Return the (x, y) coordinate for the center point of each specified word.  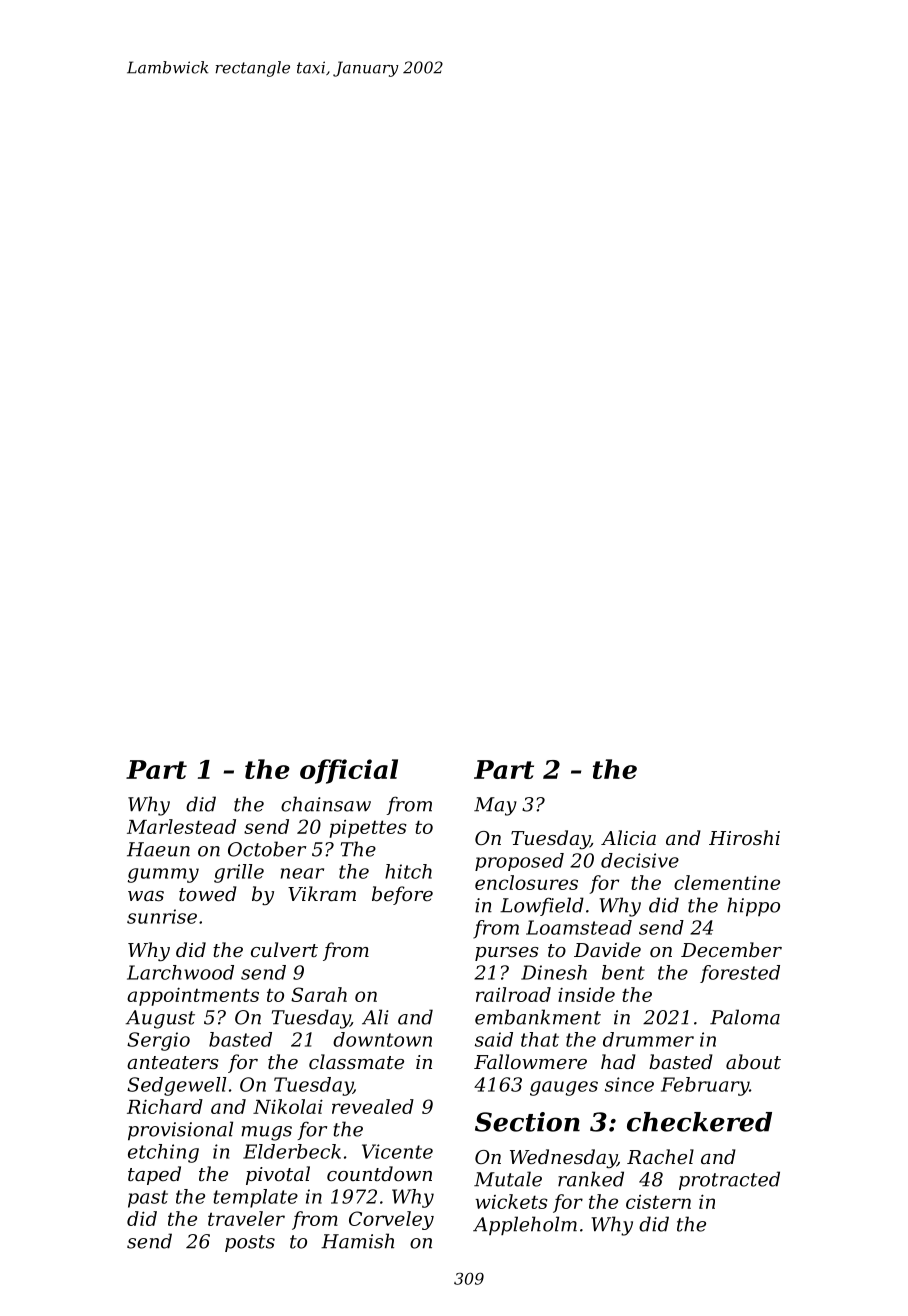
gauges (564, 1088)
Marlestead (181, 826)
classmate (356, 1061)
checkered (699, 1122)
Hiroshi (744, 837)
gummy (163, 875)
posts (250, 1243)
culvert (284, 949)
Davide (607, 949)
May (495, 806)
